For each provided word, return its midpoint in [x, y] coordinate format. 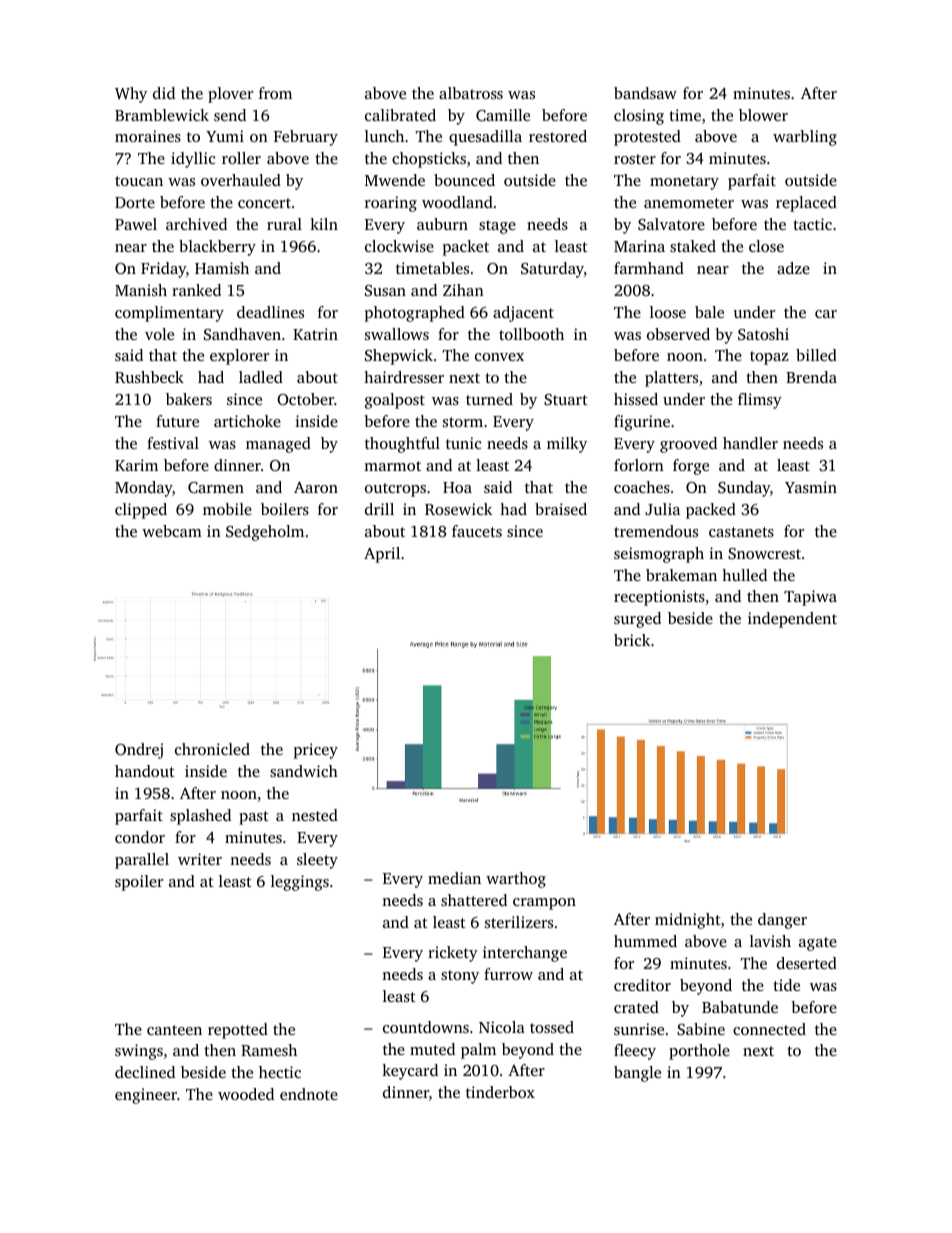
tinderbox [500, 1092]
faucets [477, 531]
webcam [172, 531]
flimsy [760, 401]
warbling [805, 138]
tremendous [656, 531]
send [230, 115]
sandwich [304, 771]
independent [792, 620]
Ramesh [269, 1050]
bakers [189, 399]
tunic [463, 443]
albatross [471, 93]
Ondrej [139, 751]
